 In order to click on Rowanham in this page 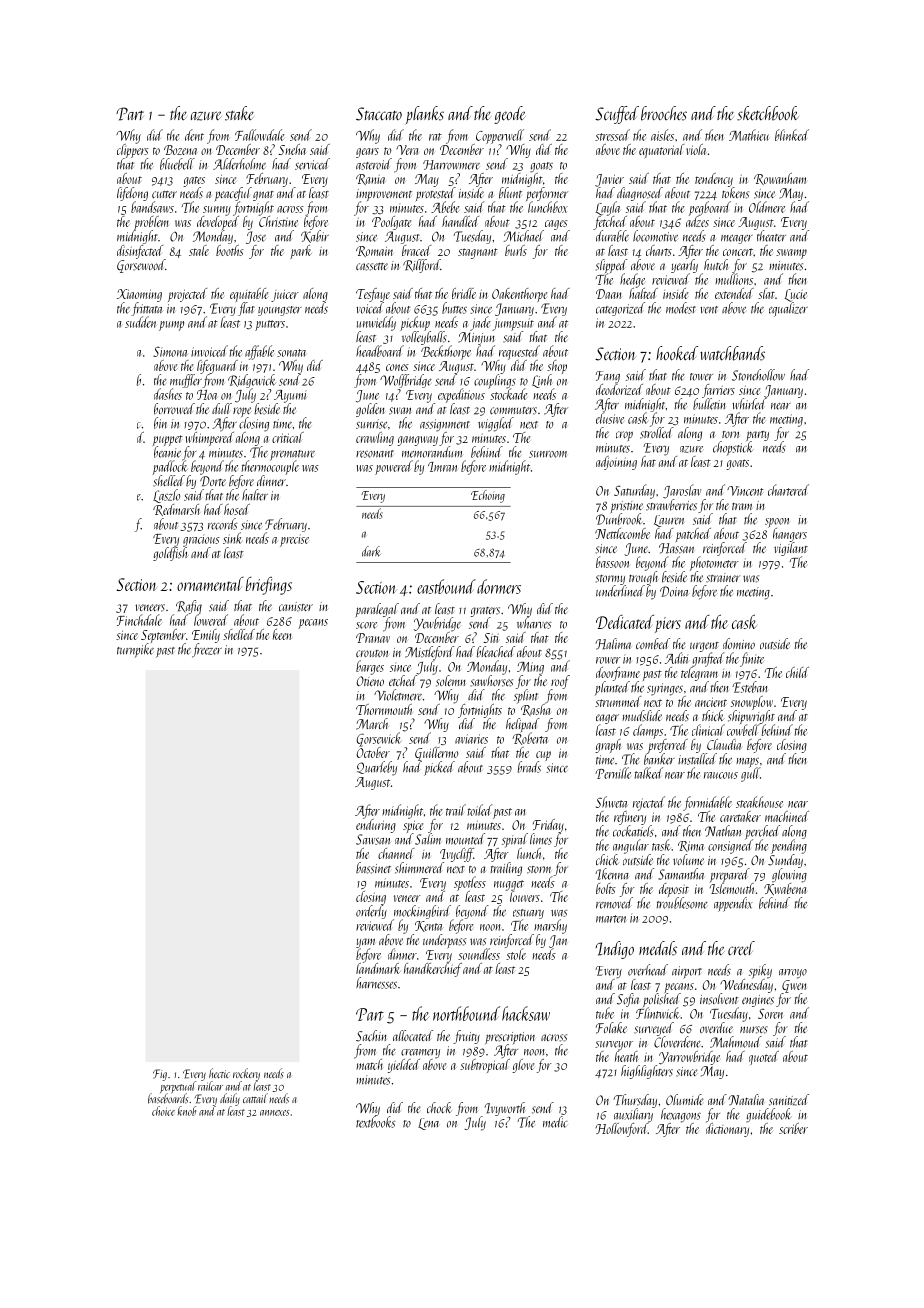, I will do `click(780, 179)`.
